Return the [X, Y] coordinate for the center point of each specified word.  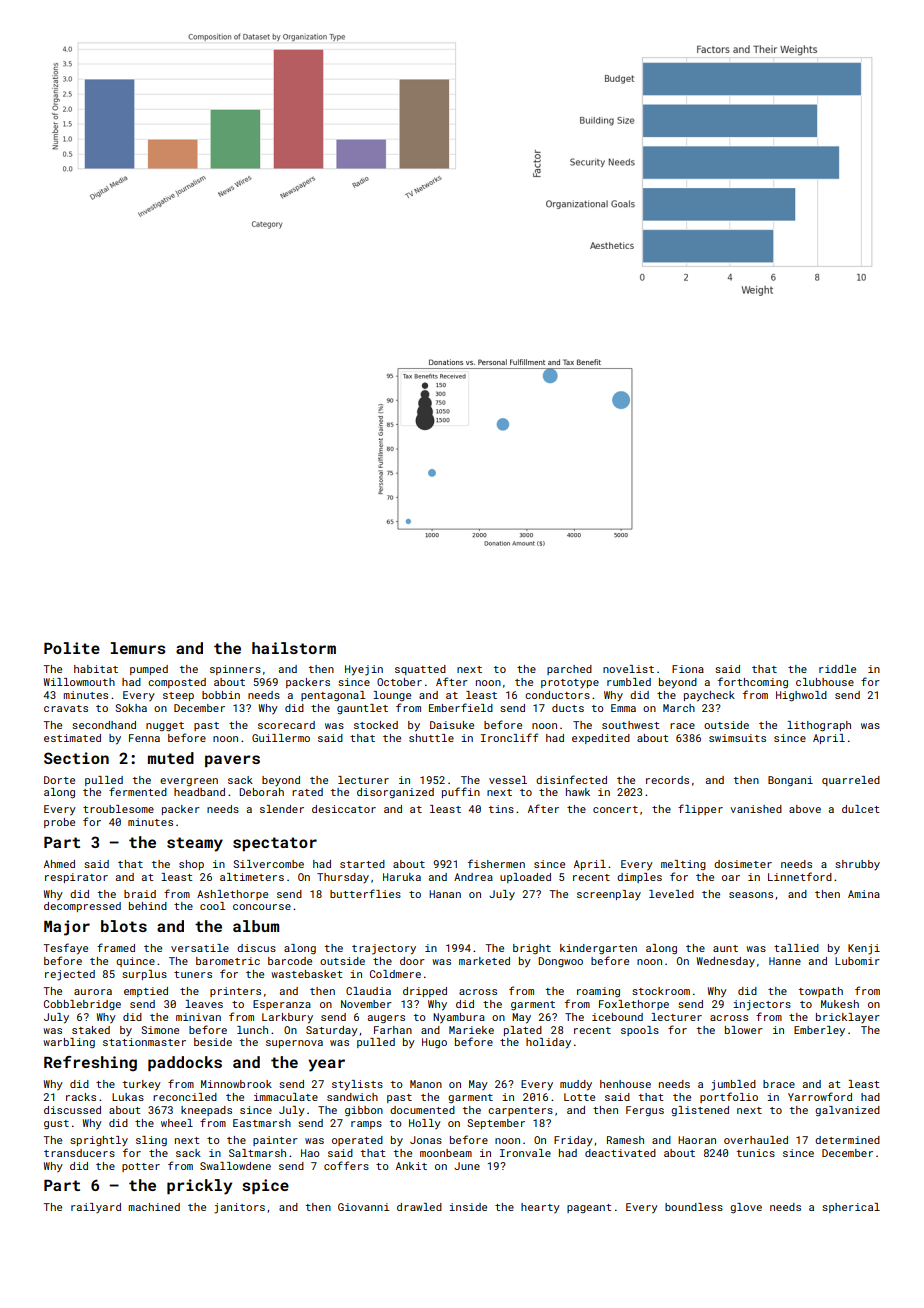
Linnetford [800, 876]
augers [386, 1019]
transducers [79, 1153]
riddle [837, 669]
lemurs [138, 648]
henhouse [625, 1084]
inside [468, 1207]
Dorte [59, 780]
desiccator [344, 809]
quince [135, 962]
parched [569, 670]
